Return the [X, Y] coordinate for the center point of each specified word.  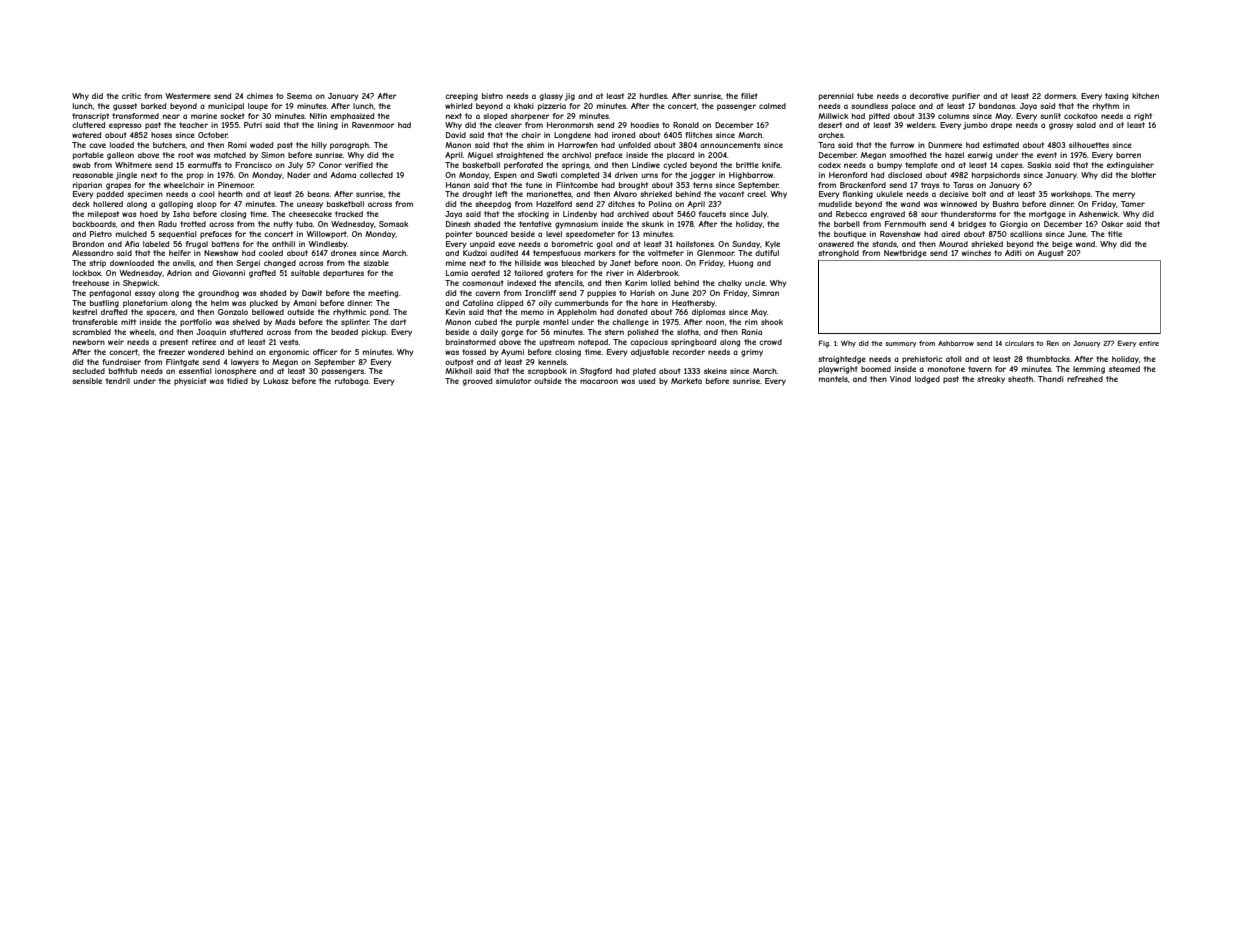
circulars [1019, 343]
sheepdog [493, 205]
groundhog [218, 294]
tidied [237, 381]
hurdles [653, 96]
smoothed [908, 155]
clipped [510, 304]
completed [580, 176]
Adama [343, 175]
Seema [299, 96]
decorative [929, 96]
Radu [167, 224]
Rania [752, 332]
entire [1149, 343]
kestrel [85, 312]
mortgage [1047, 215]
